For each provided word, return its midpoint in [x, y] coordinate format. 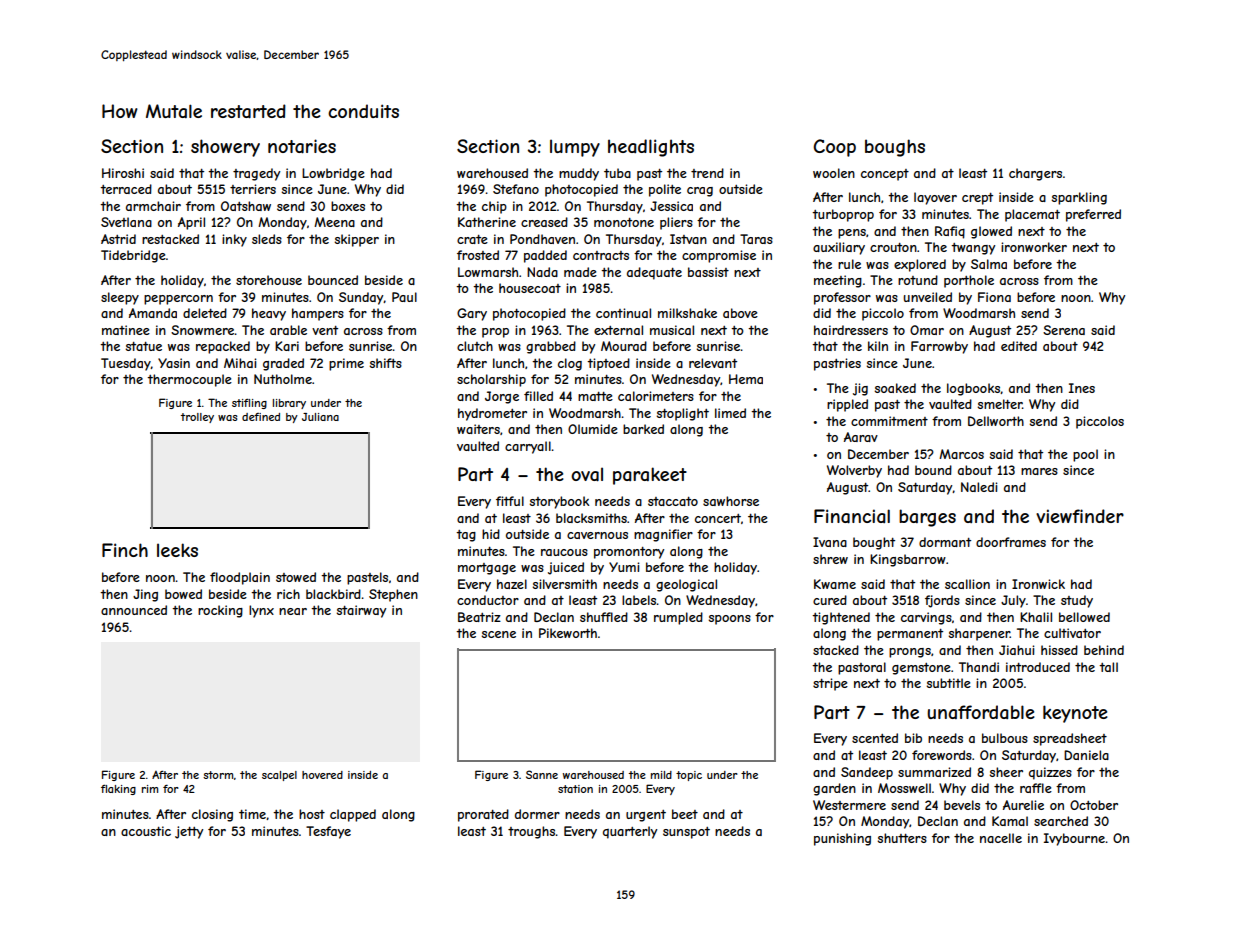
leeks [177, 550]
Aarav [861, 437]
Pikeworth [568, 633]
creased [544, 222]
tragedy [256, 174]
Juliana [320, 417]
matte [595, 396]
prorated [483, 815]
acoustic [146, 831]
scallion [967, 584]
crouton [893, 247]
